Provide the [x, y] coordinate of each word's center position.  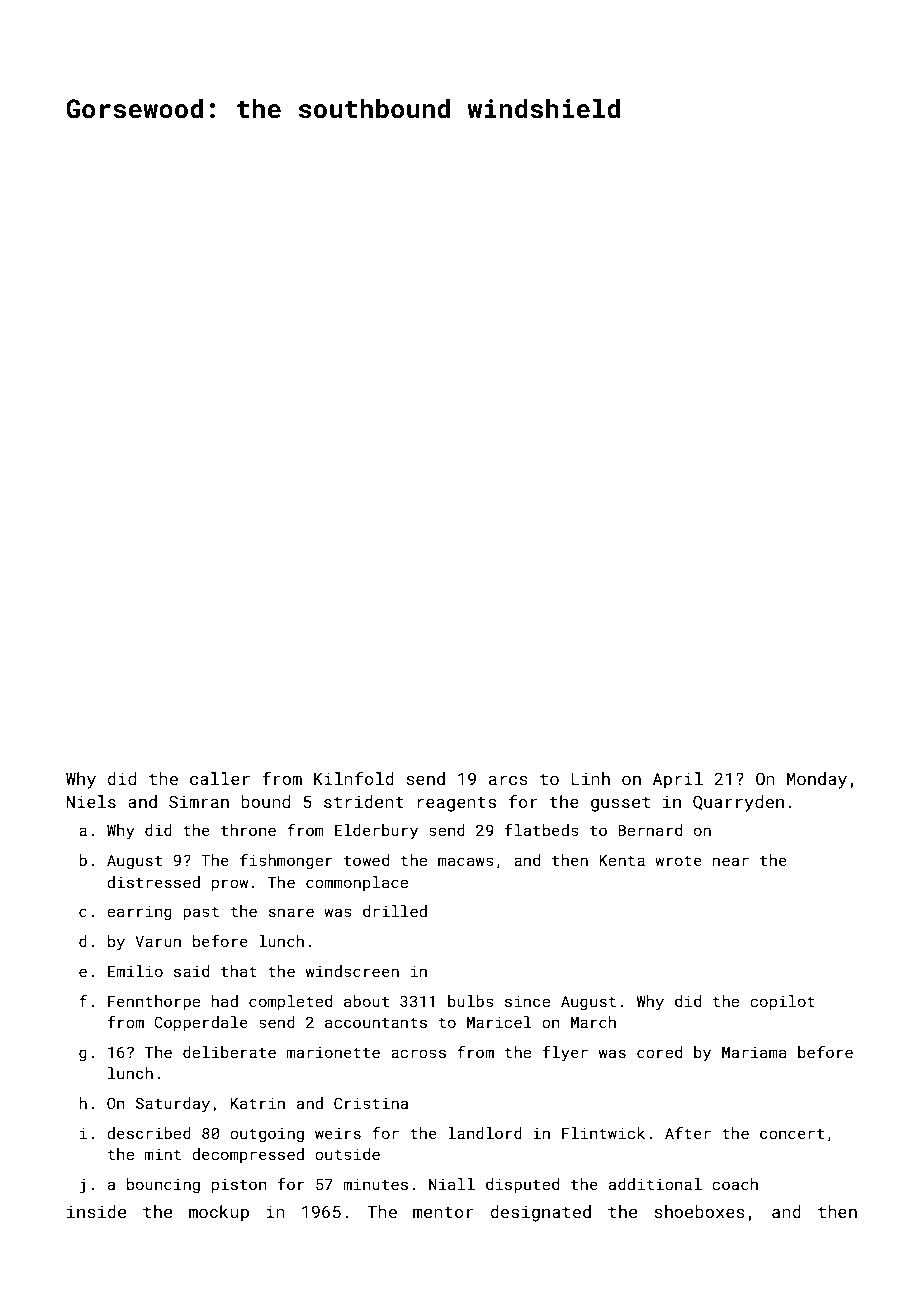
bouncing [163, 1186]
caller [220, 778]
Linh [590, 778]
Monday [817, 780]
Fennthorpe [154, 1002]
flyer [565, 1054]
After [688, 1133]
